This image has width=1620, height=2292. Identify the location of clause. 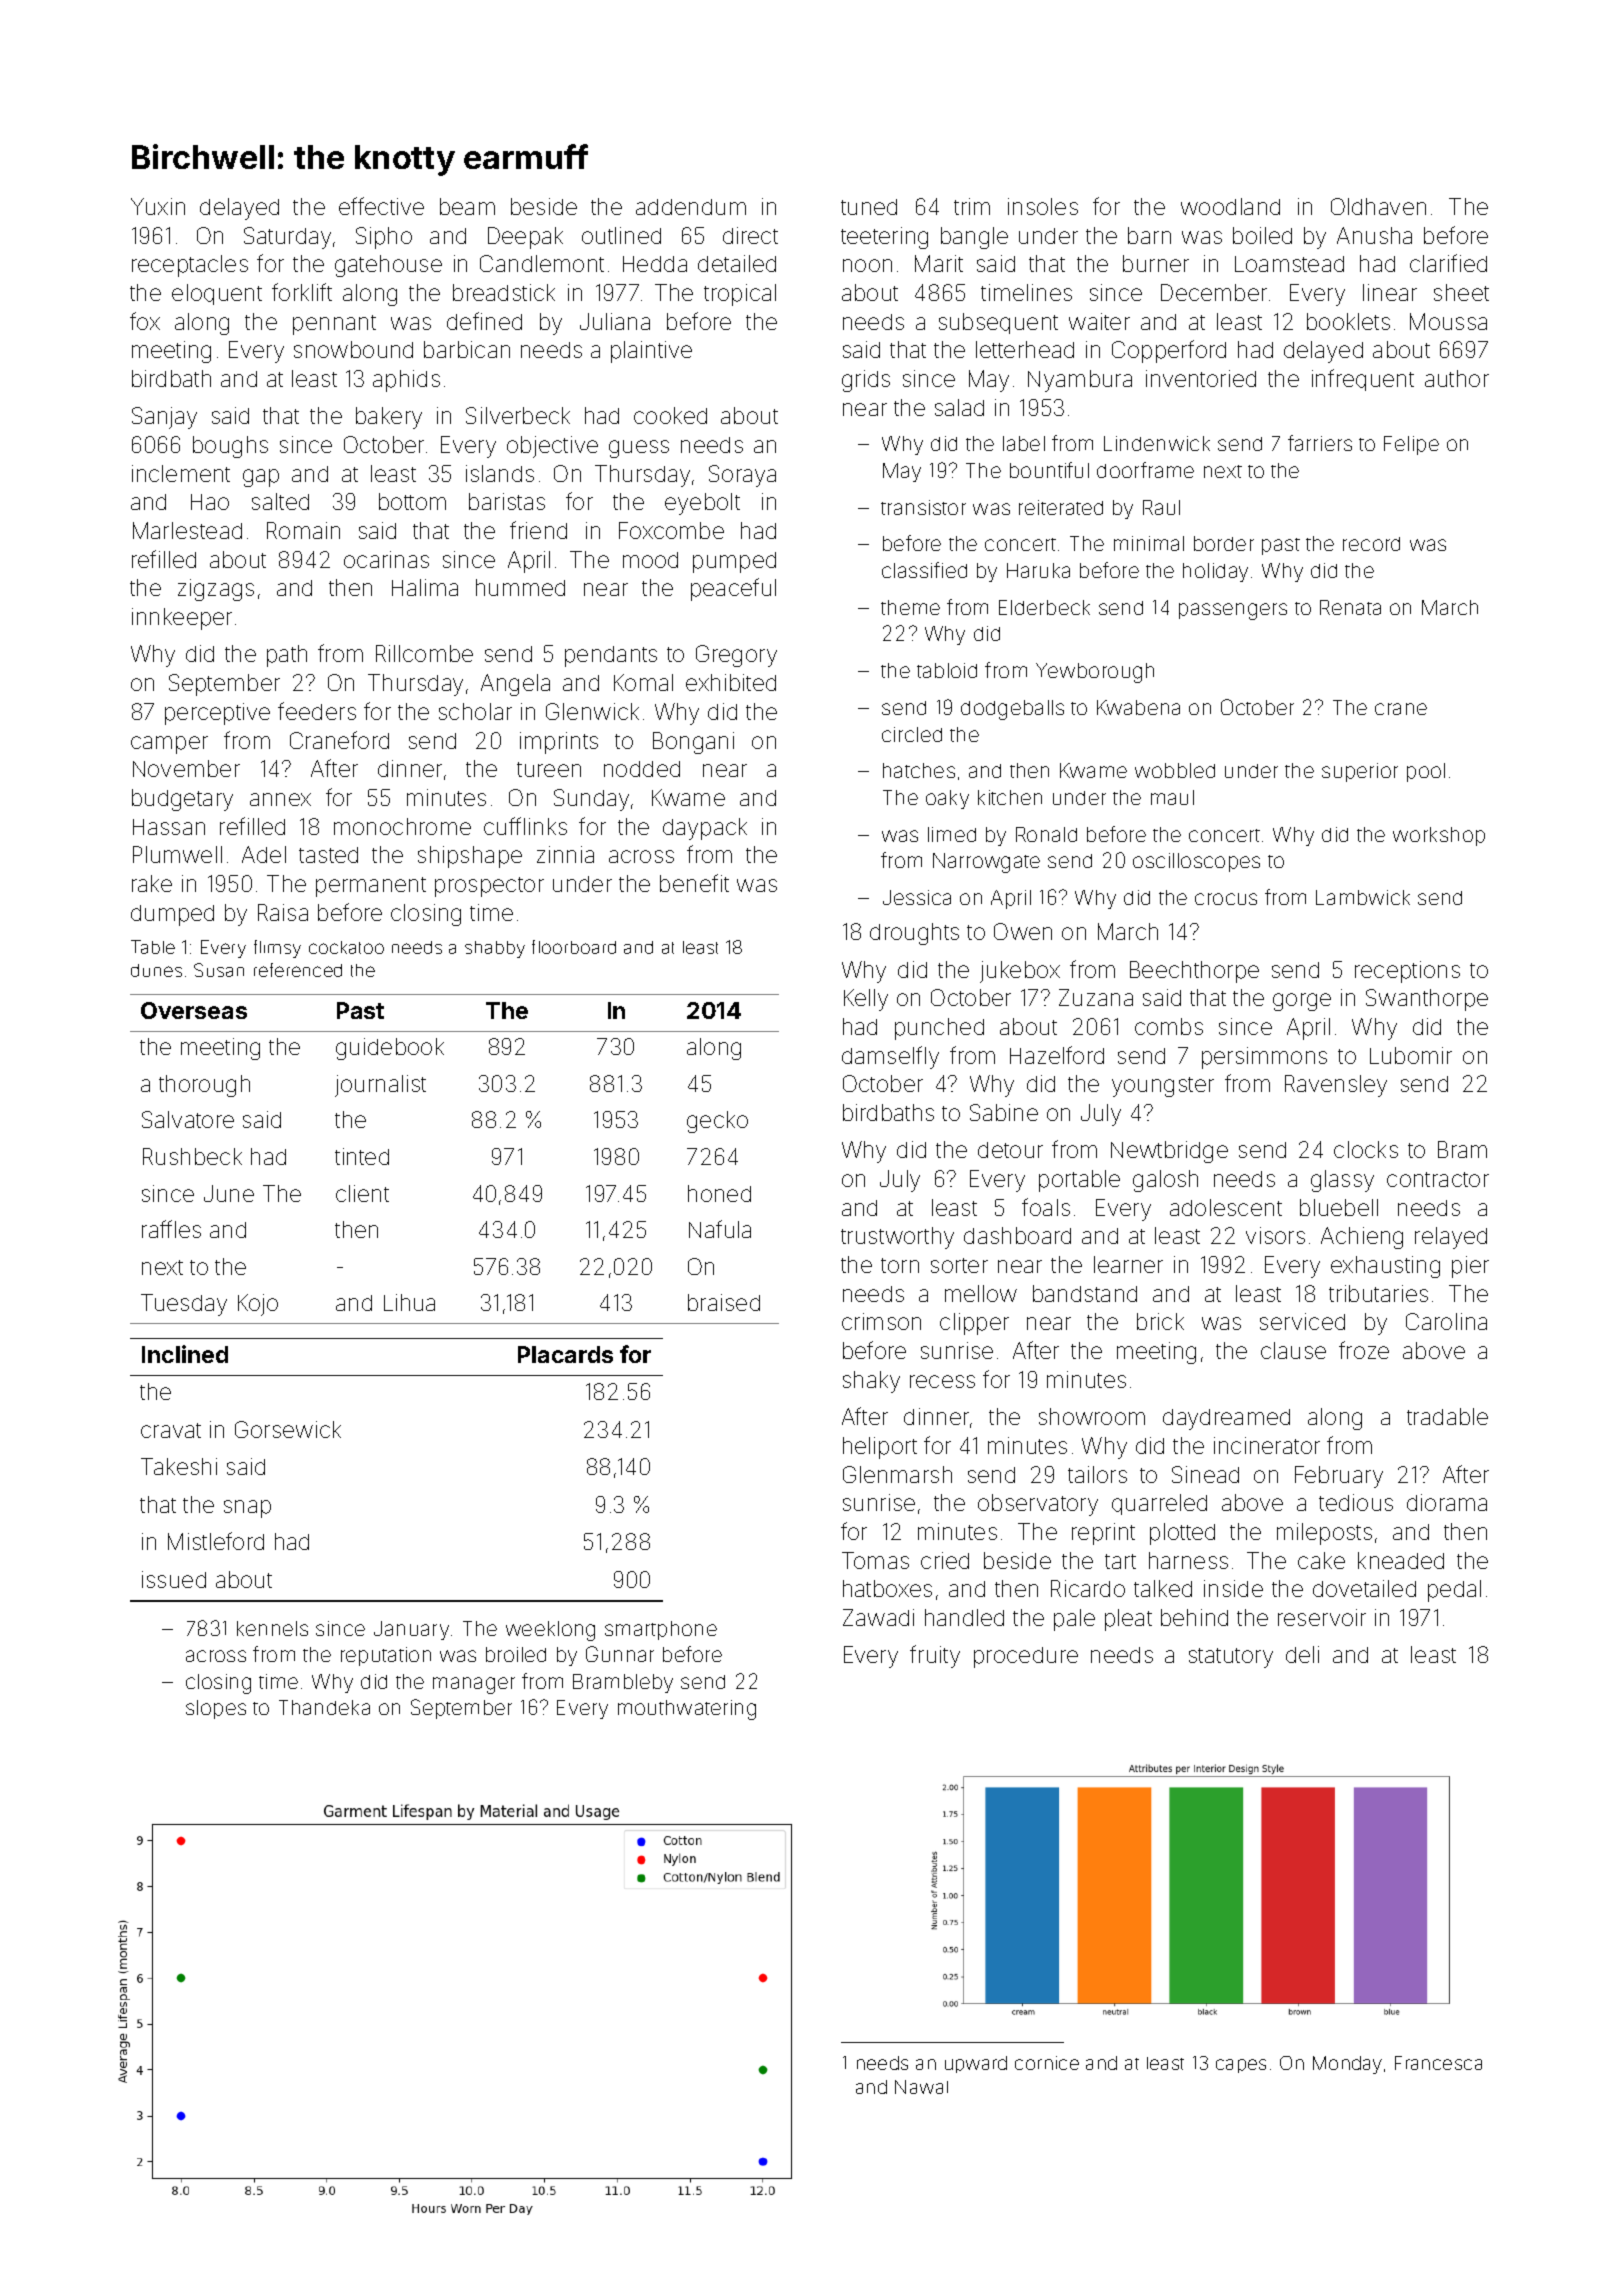
(1293, 1350).
